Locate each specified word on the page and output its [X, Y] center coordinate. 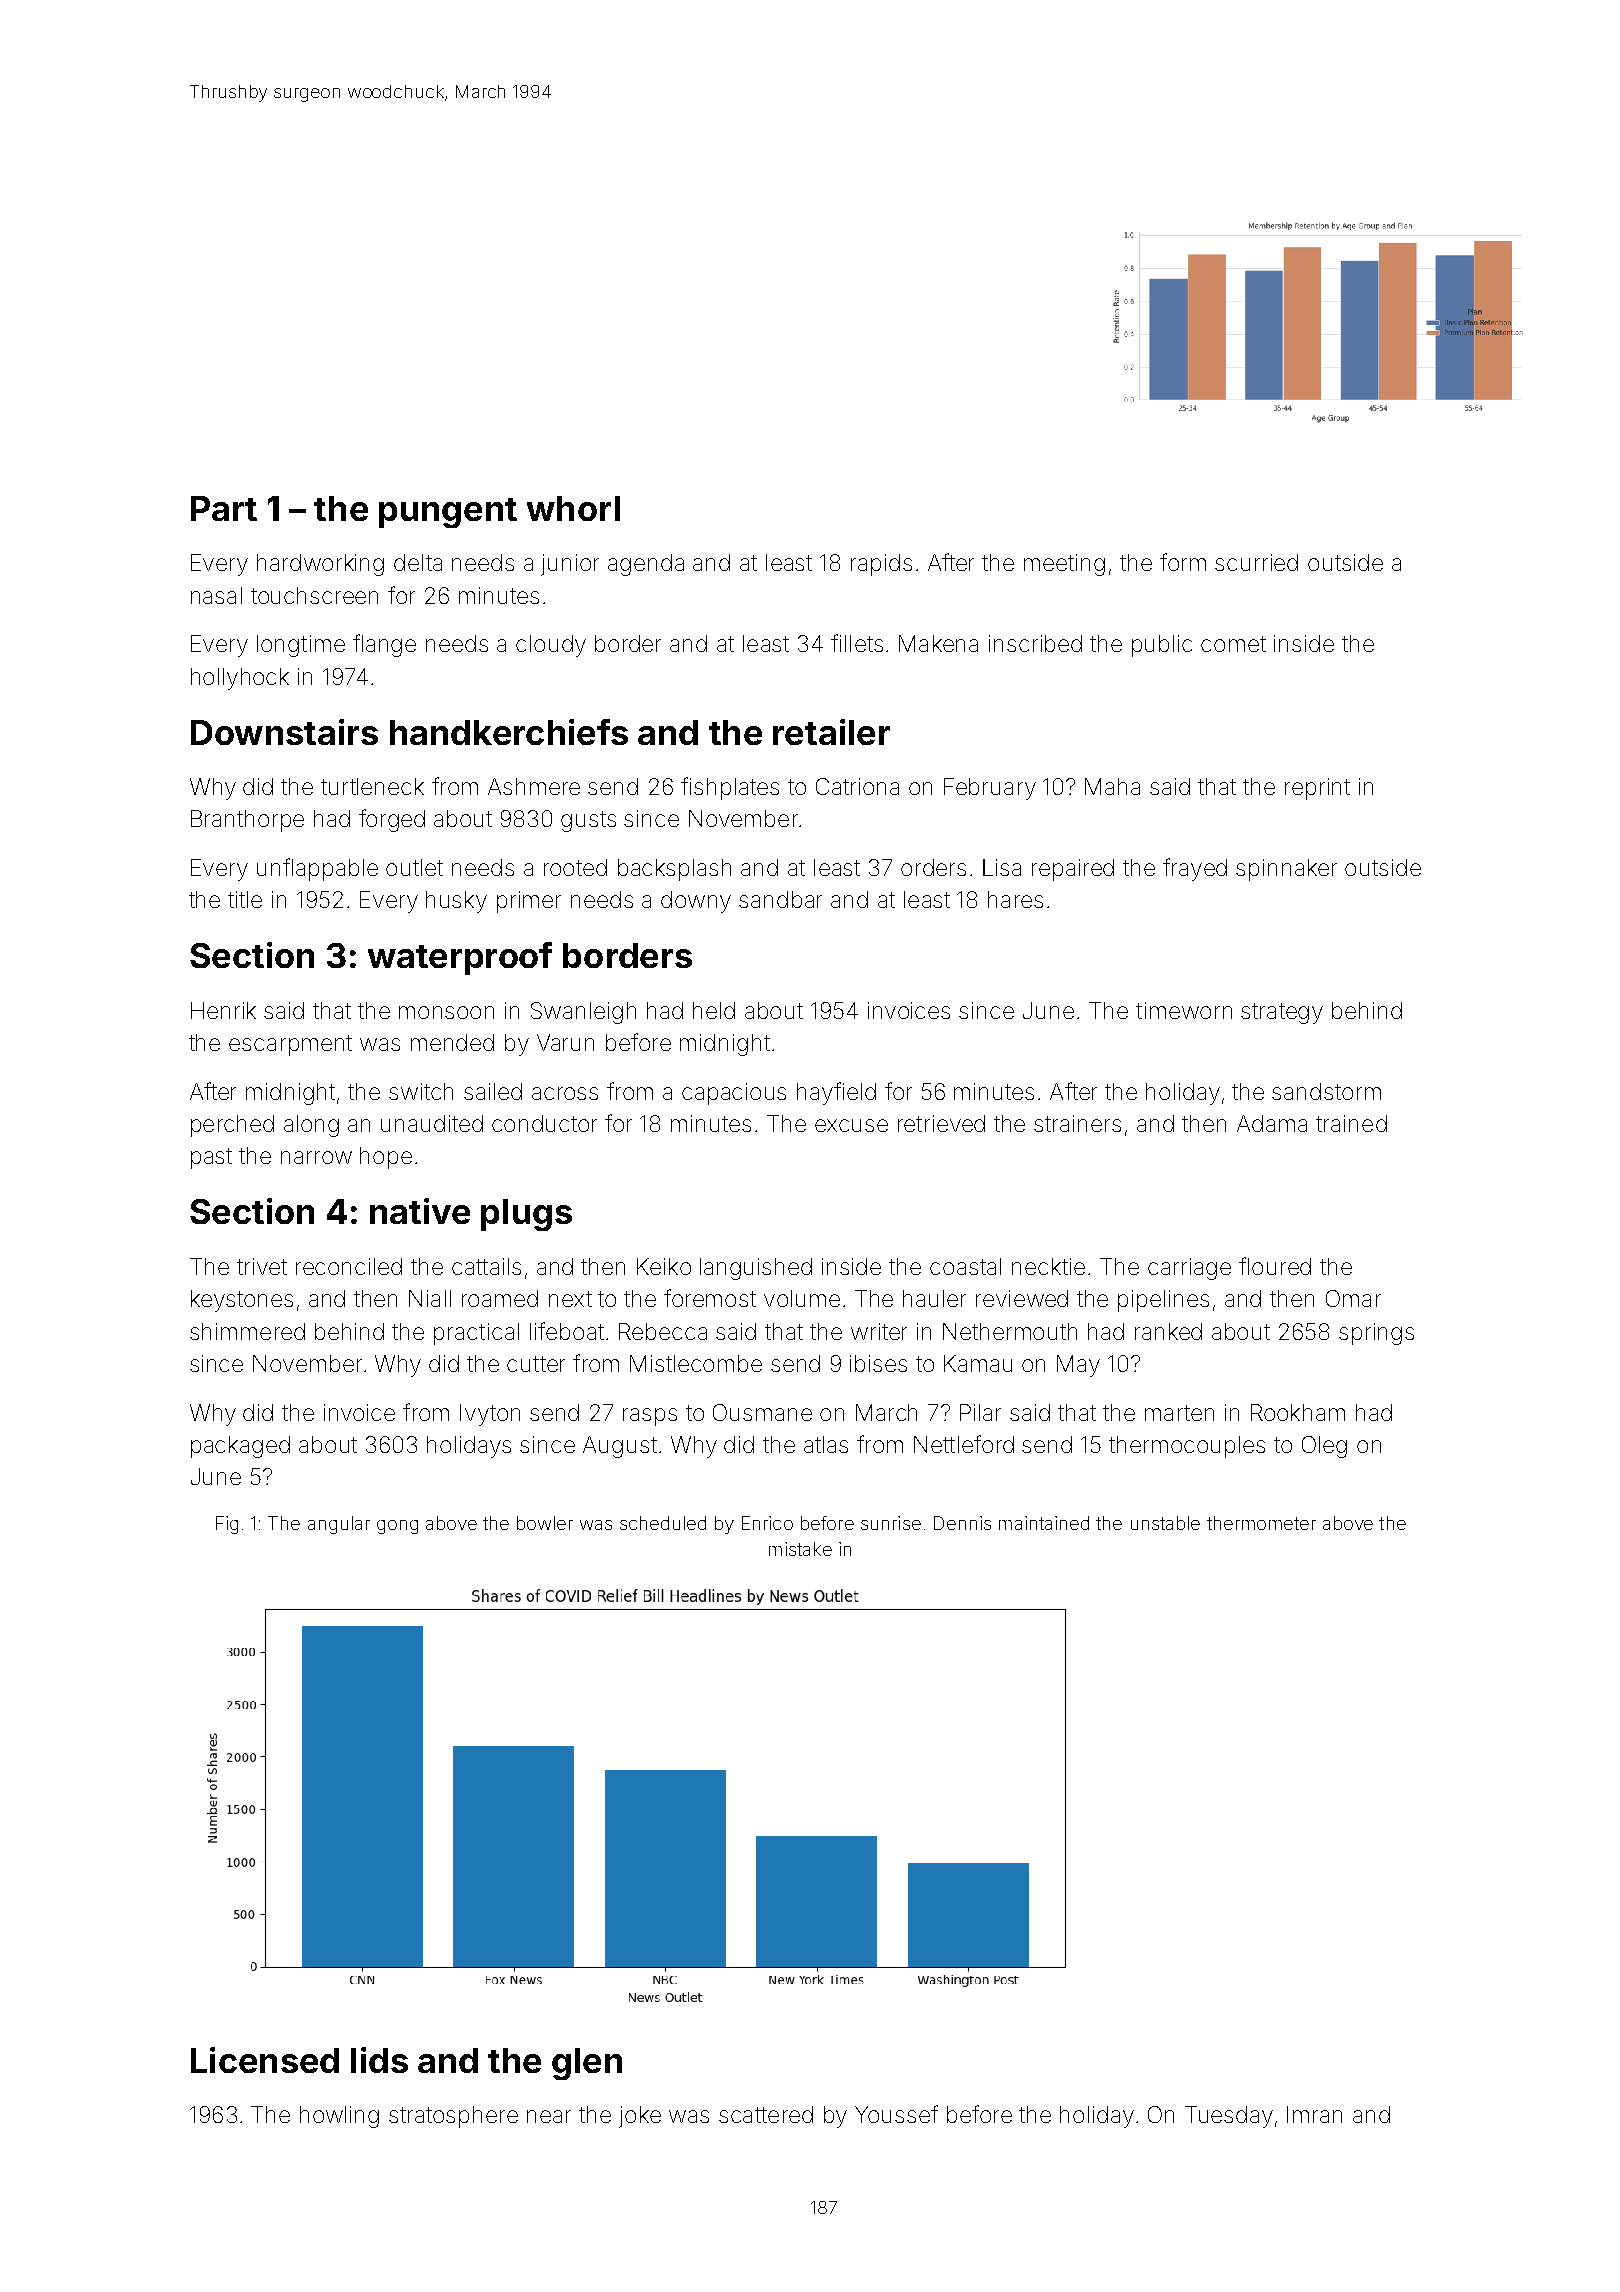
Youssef [896, 2114]
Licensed [265, 2060]
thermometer [1261, 1523]
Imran [1314, 2114]
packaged [240, 1447]
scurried [1256, 562]
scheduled [663, 1523]
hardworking [320, 565]
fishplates [730, 788]
